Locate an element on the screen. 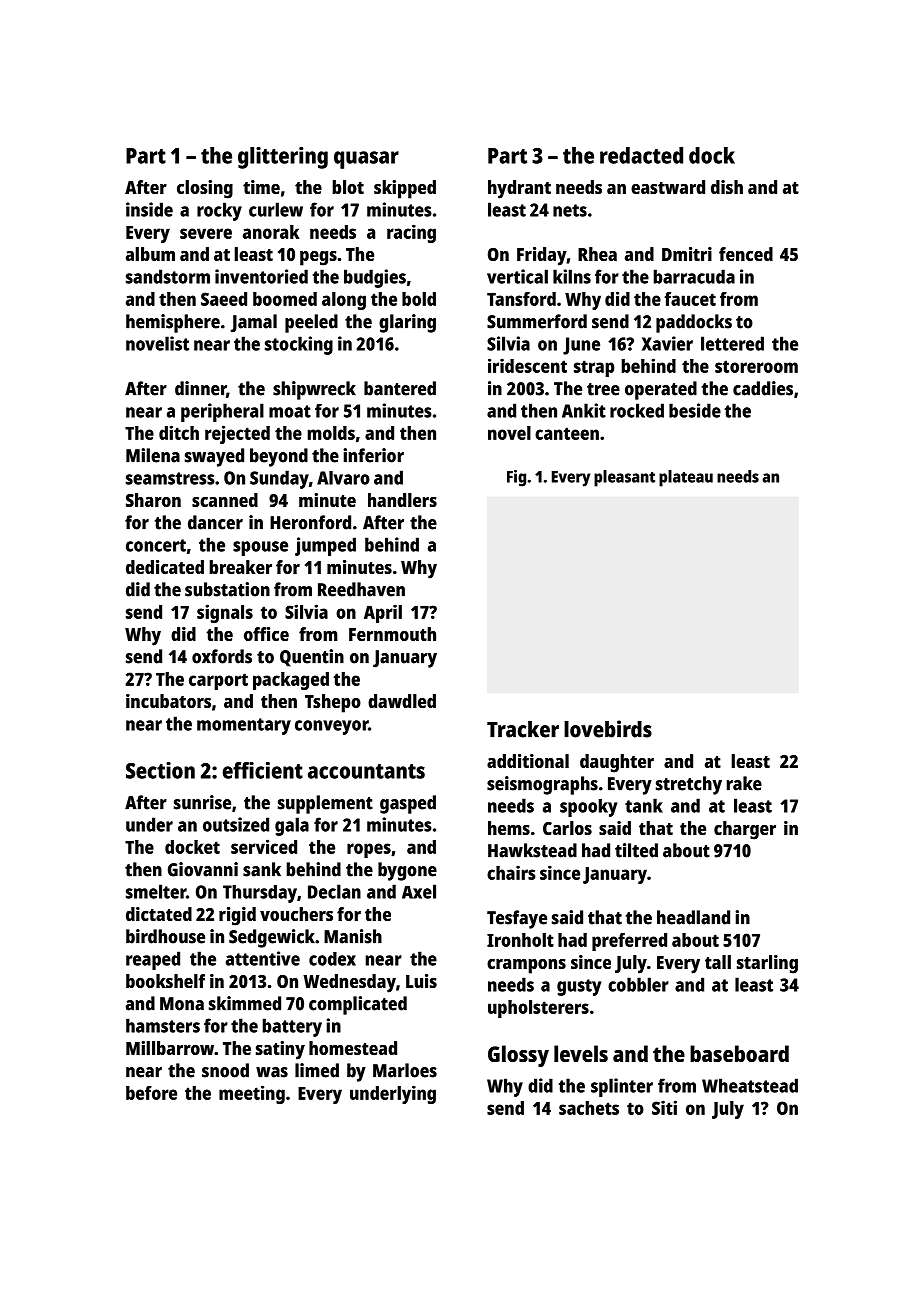  fenced is located at coordinates (746, 254).
